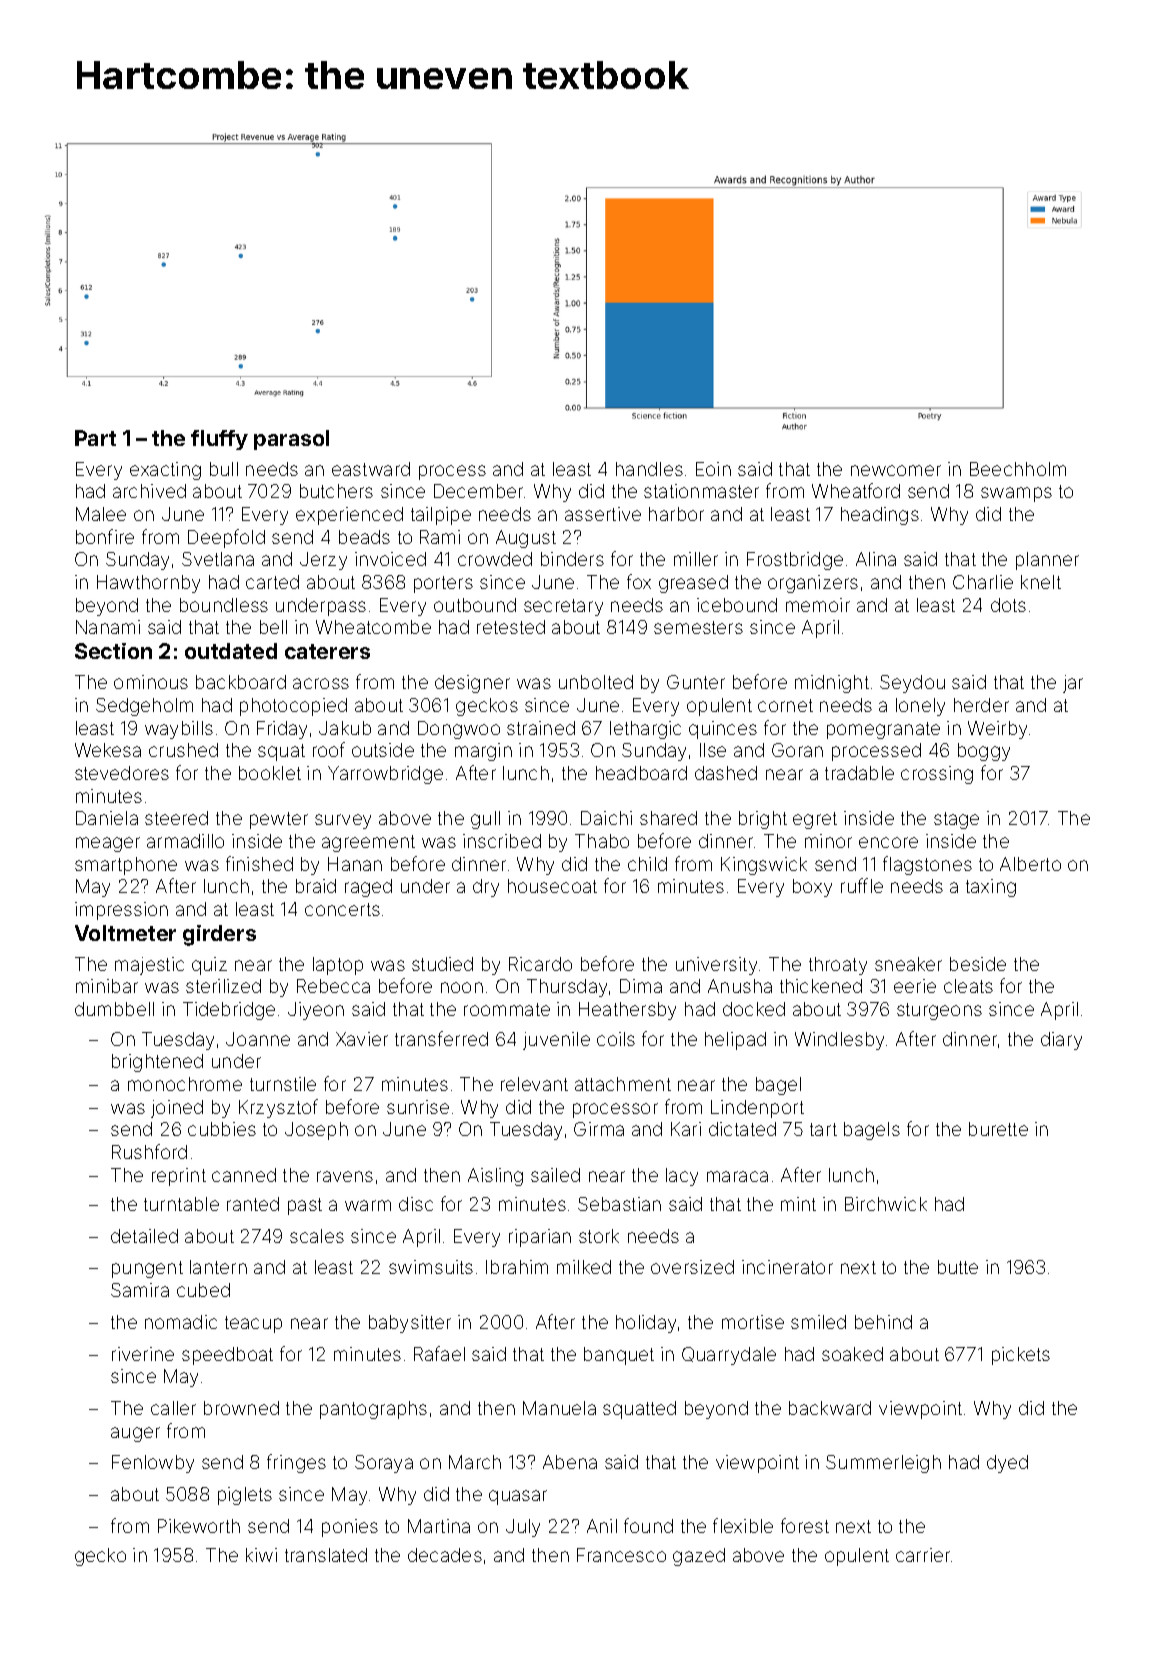  Describe the element at coordinates (321, 683) in the screenshot. I see `across` at that location.
